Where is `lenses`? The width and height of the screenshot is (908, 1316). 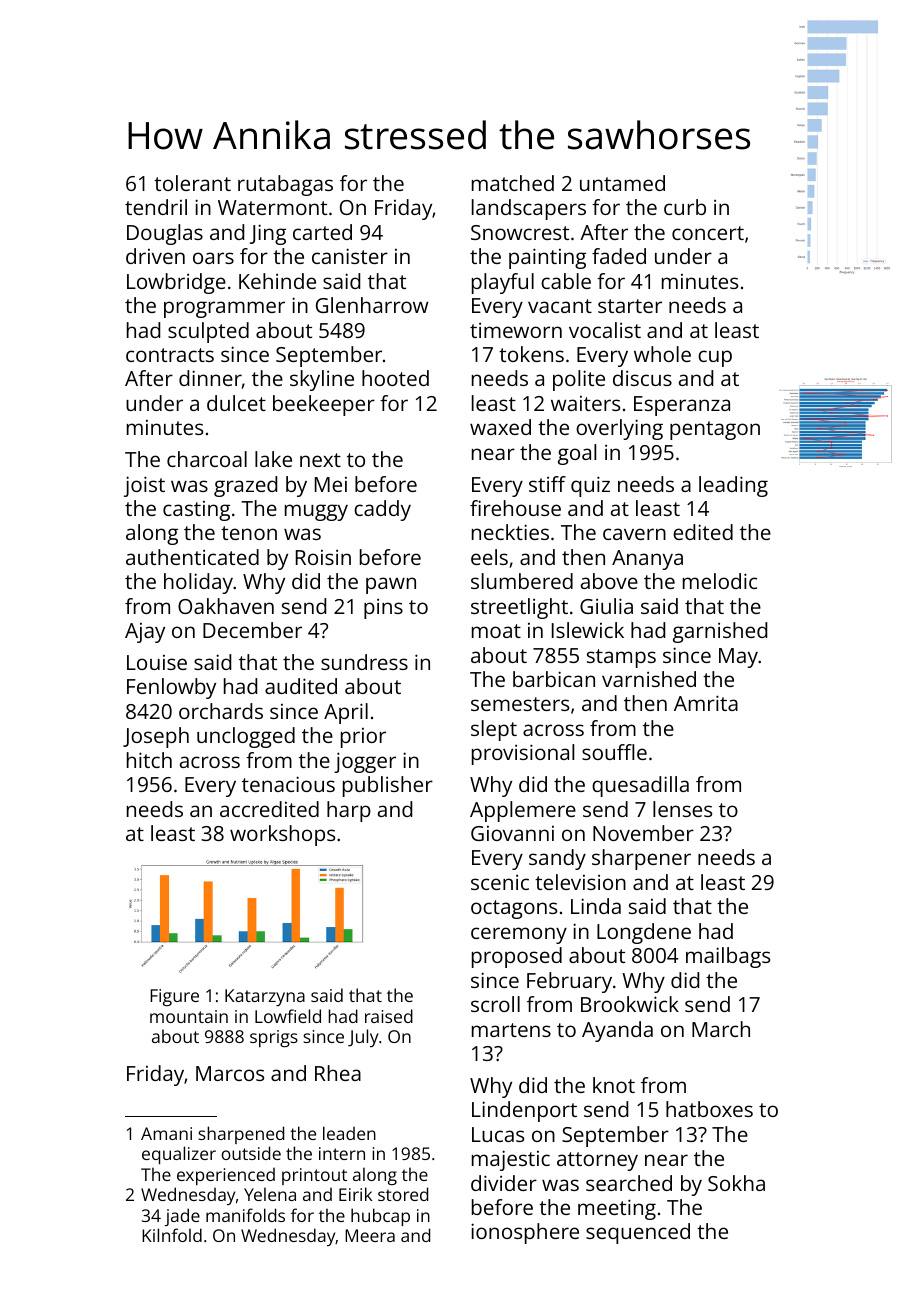 lenses is located at coordinates (682, 809).
